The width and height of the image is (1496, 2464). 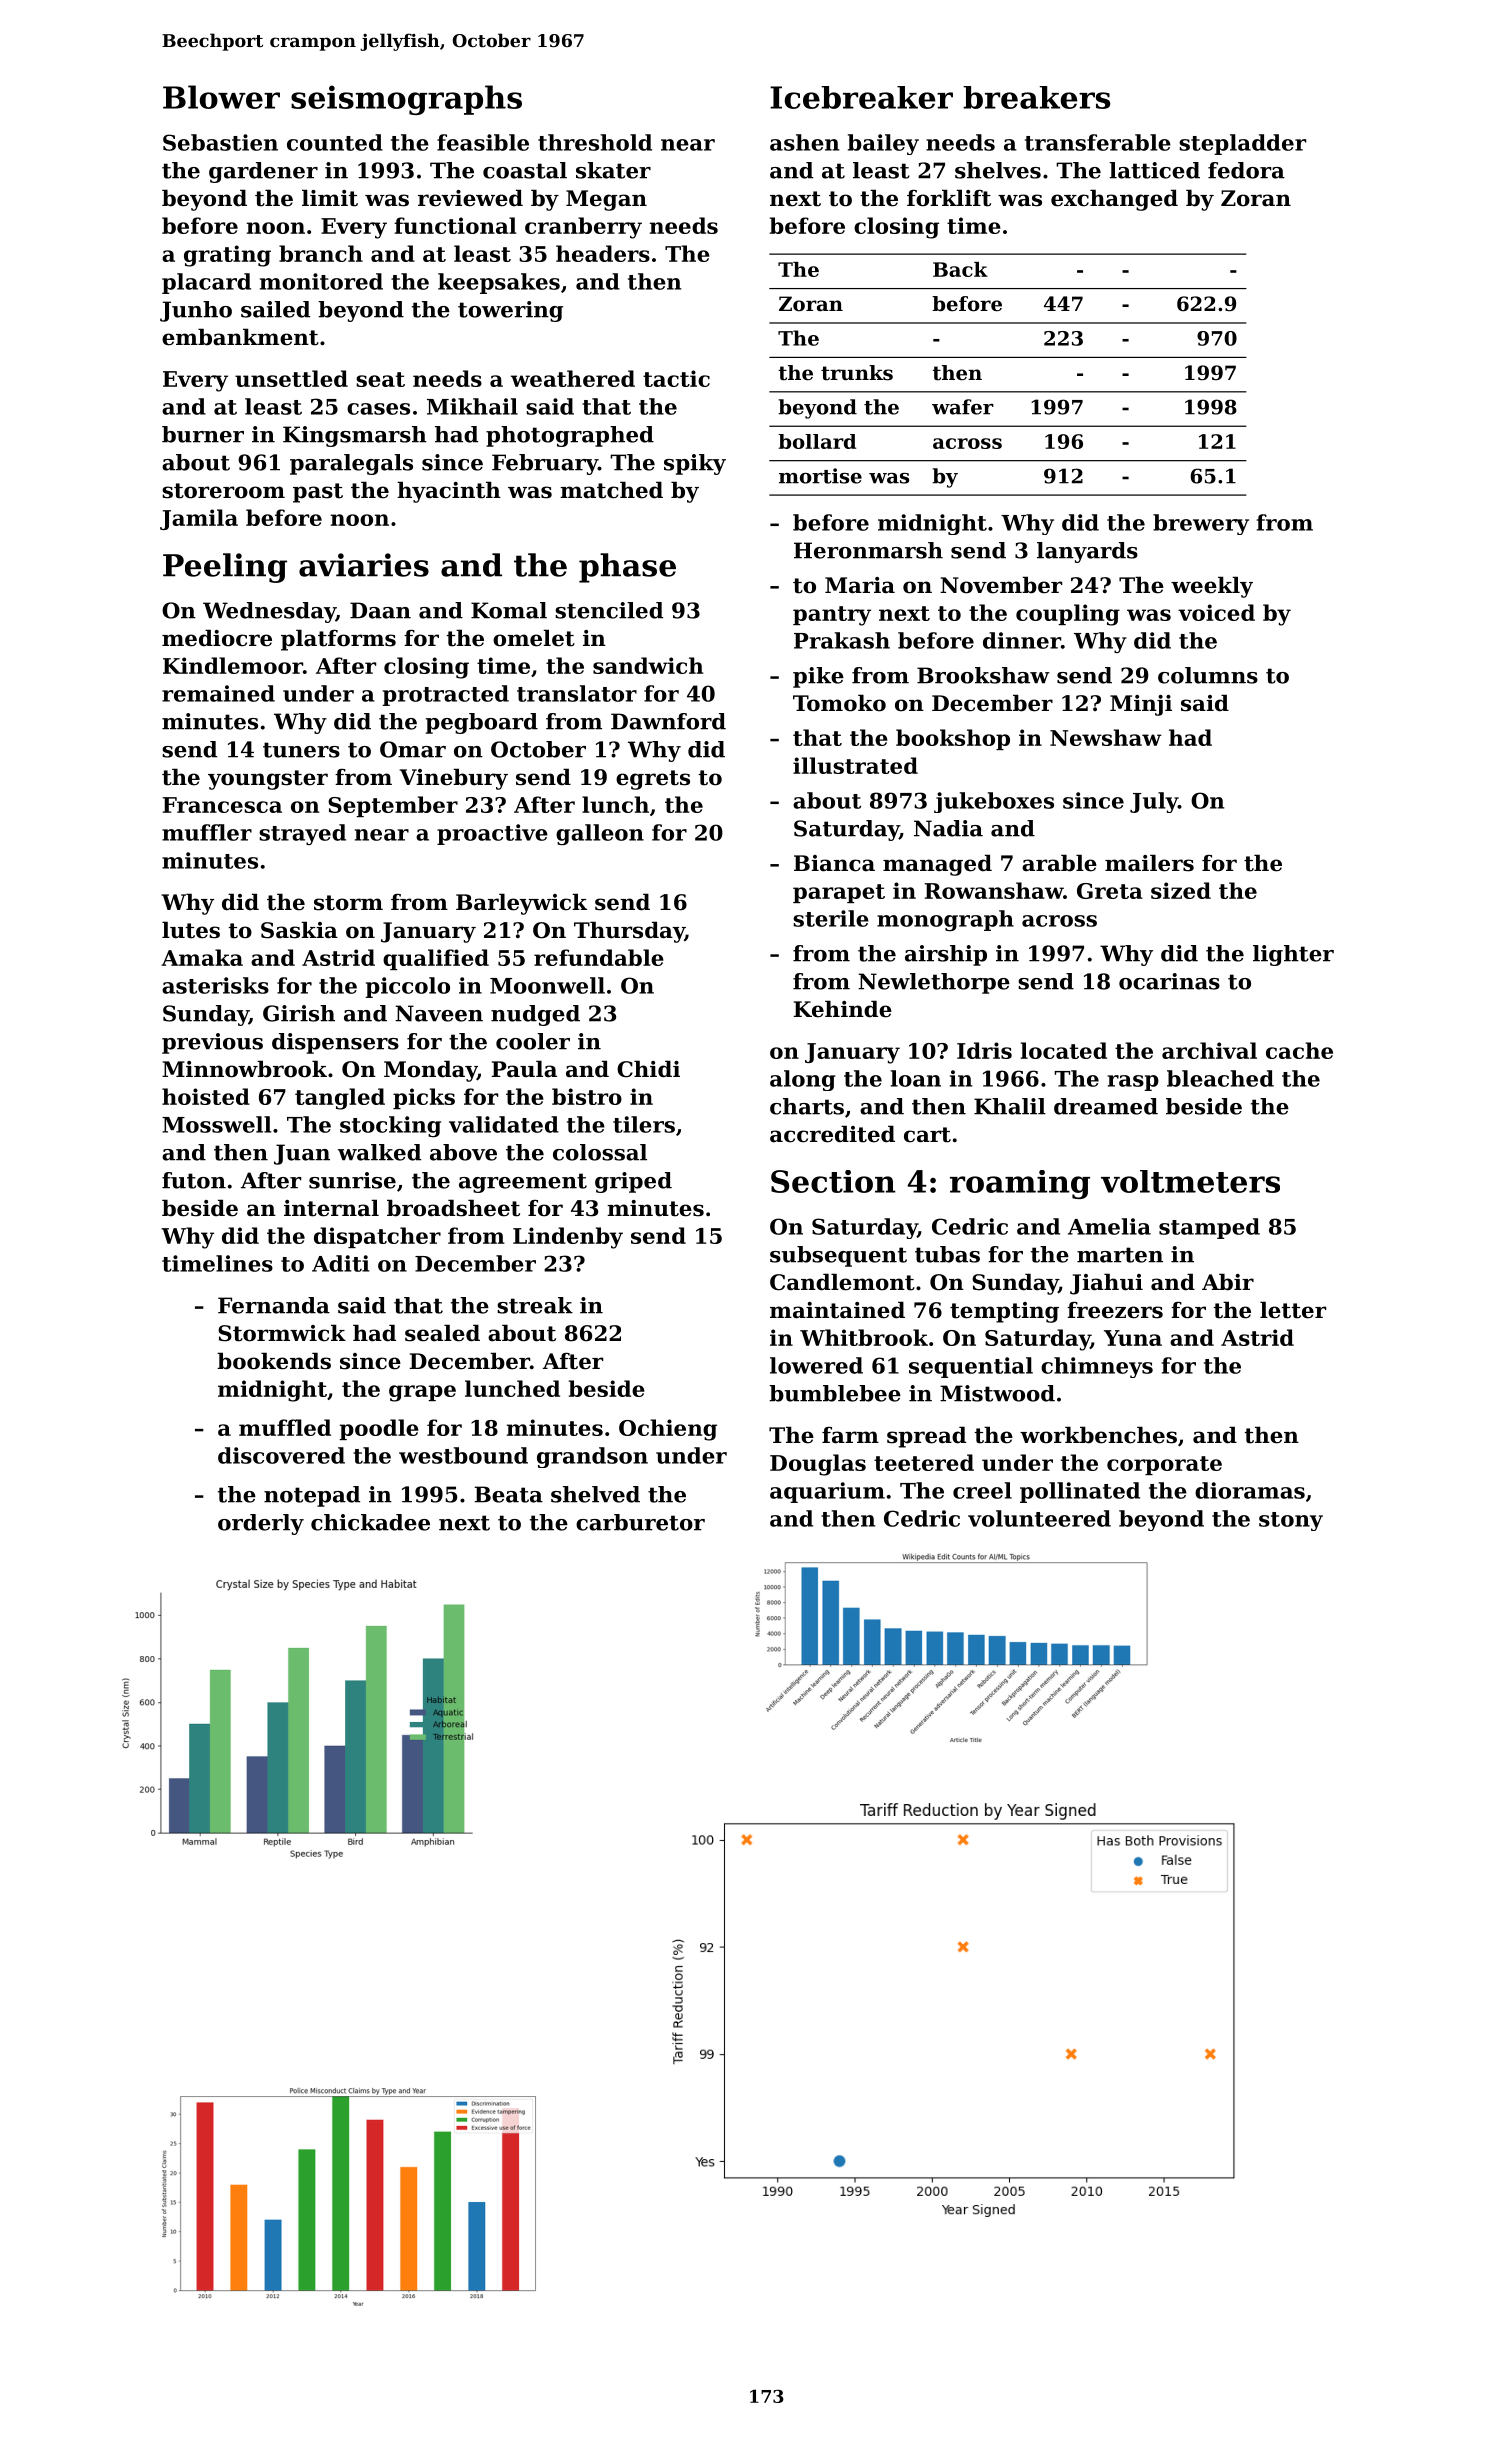 What do you see at coordinates (1169, 981) in the image?
I see `ocarinas` at bounding box center [1169, 981].
